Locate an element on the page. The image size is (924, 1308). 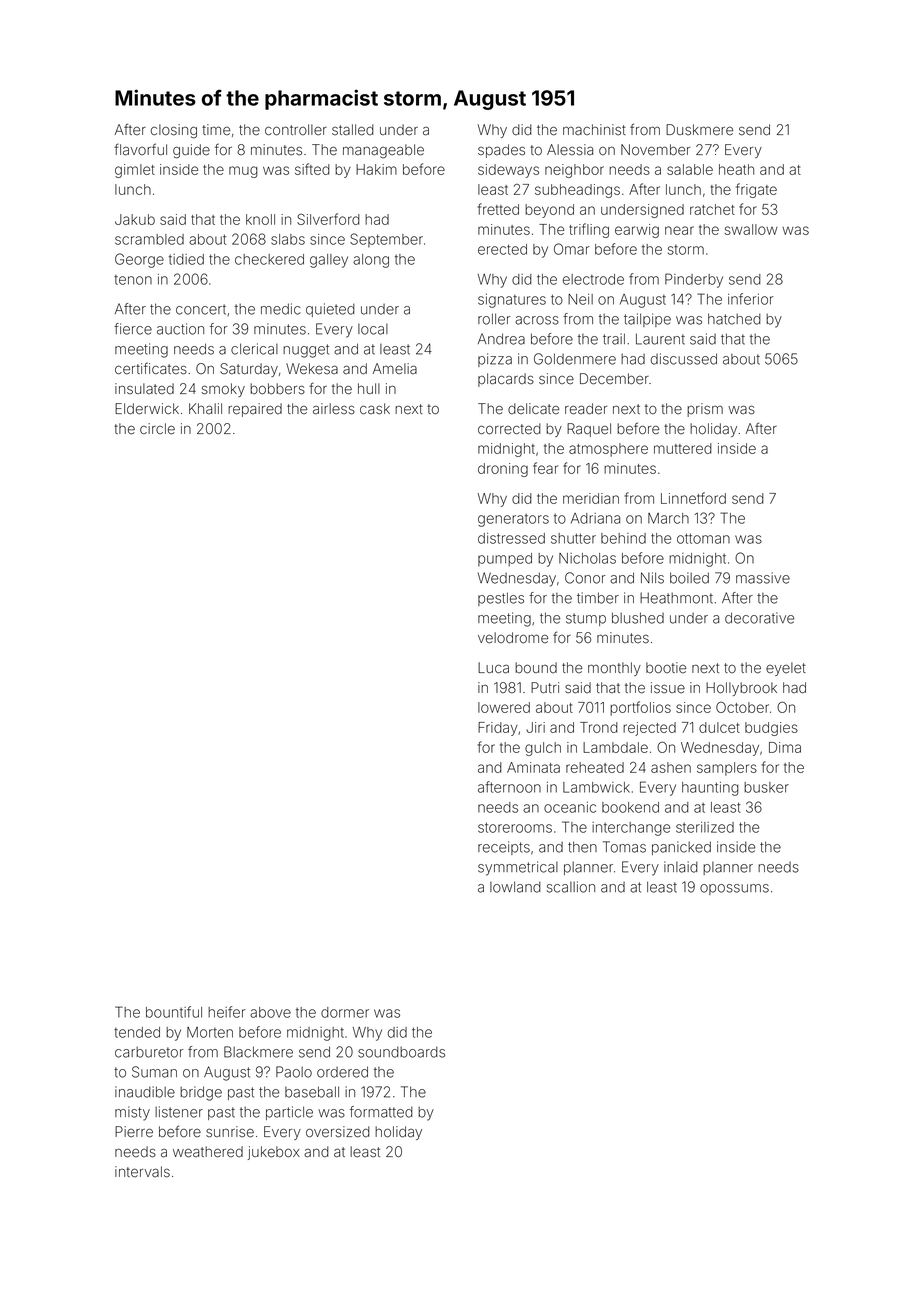
time is located at coordinates (216, 129).
